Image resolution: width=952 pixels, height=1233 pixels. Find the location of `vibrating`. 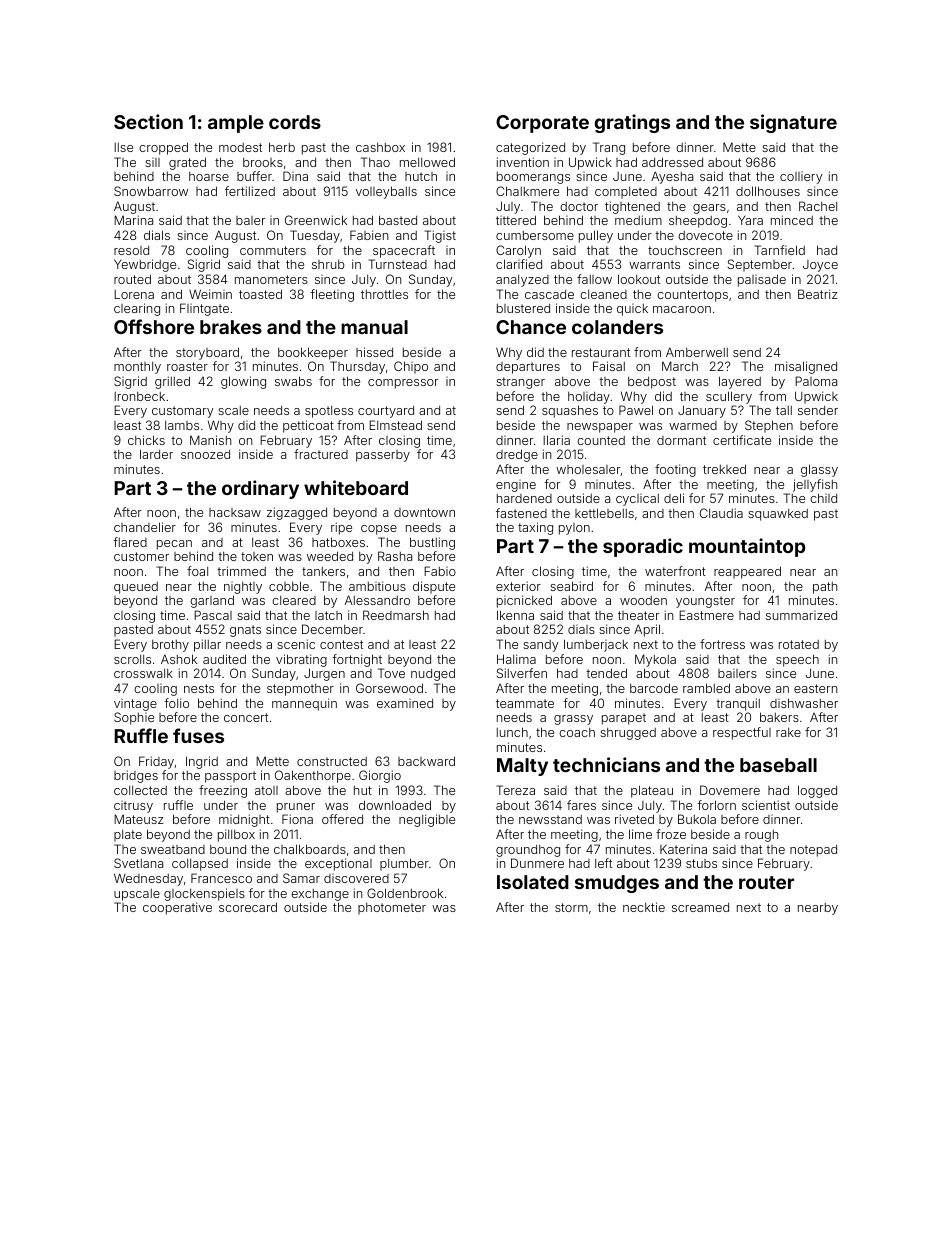

vibrating is located at coordinates (301, 660).
